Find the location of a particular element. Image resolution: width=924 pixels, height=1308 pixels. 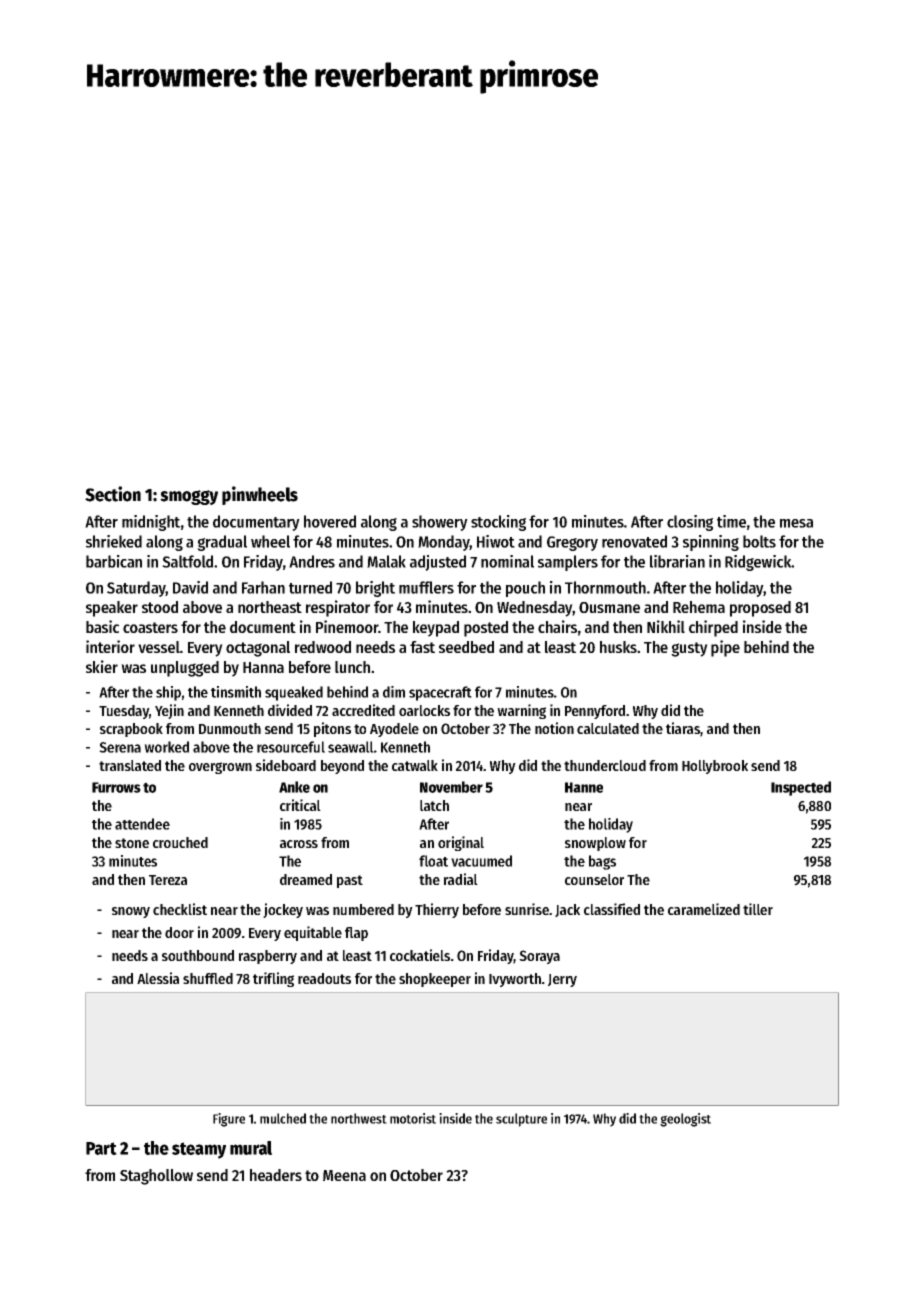

Serena is located at coordinates (120, 747).
